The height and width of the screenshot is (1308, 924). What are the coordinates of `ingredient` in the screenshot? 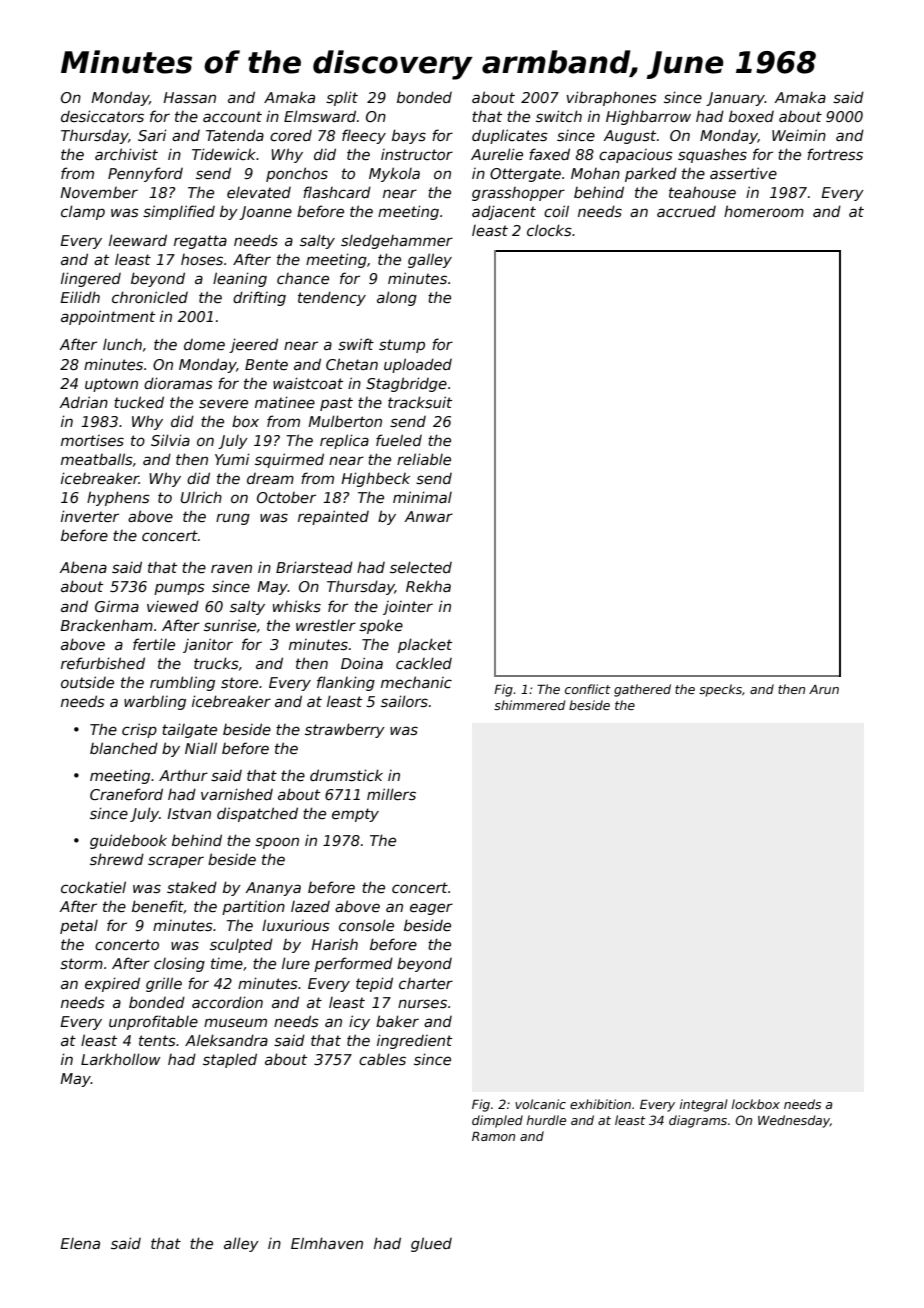 It's located at (414, 1041).
